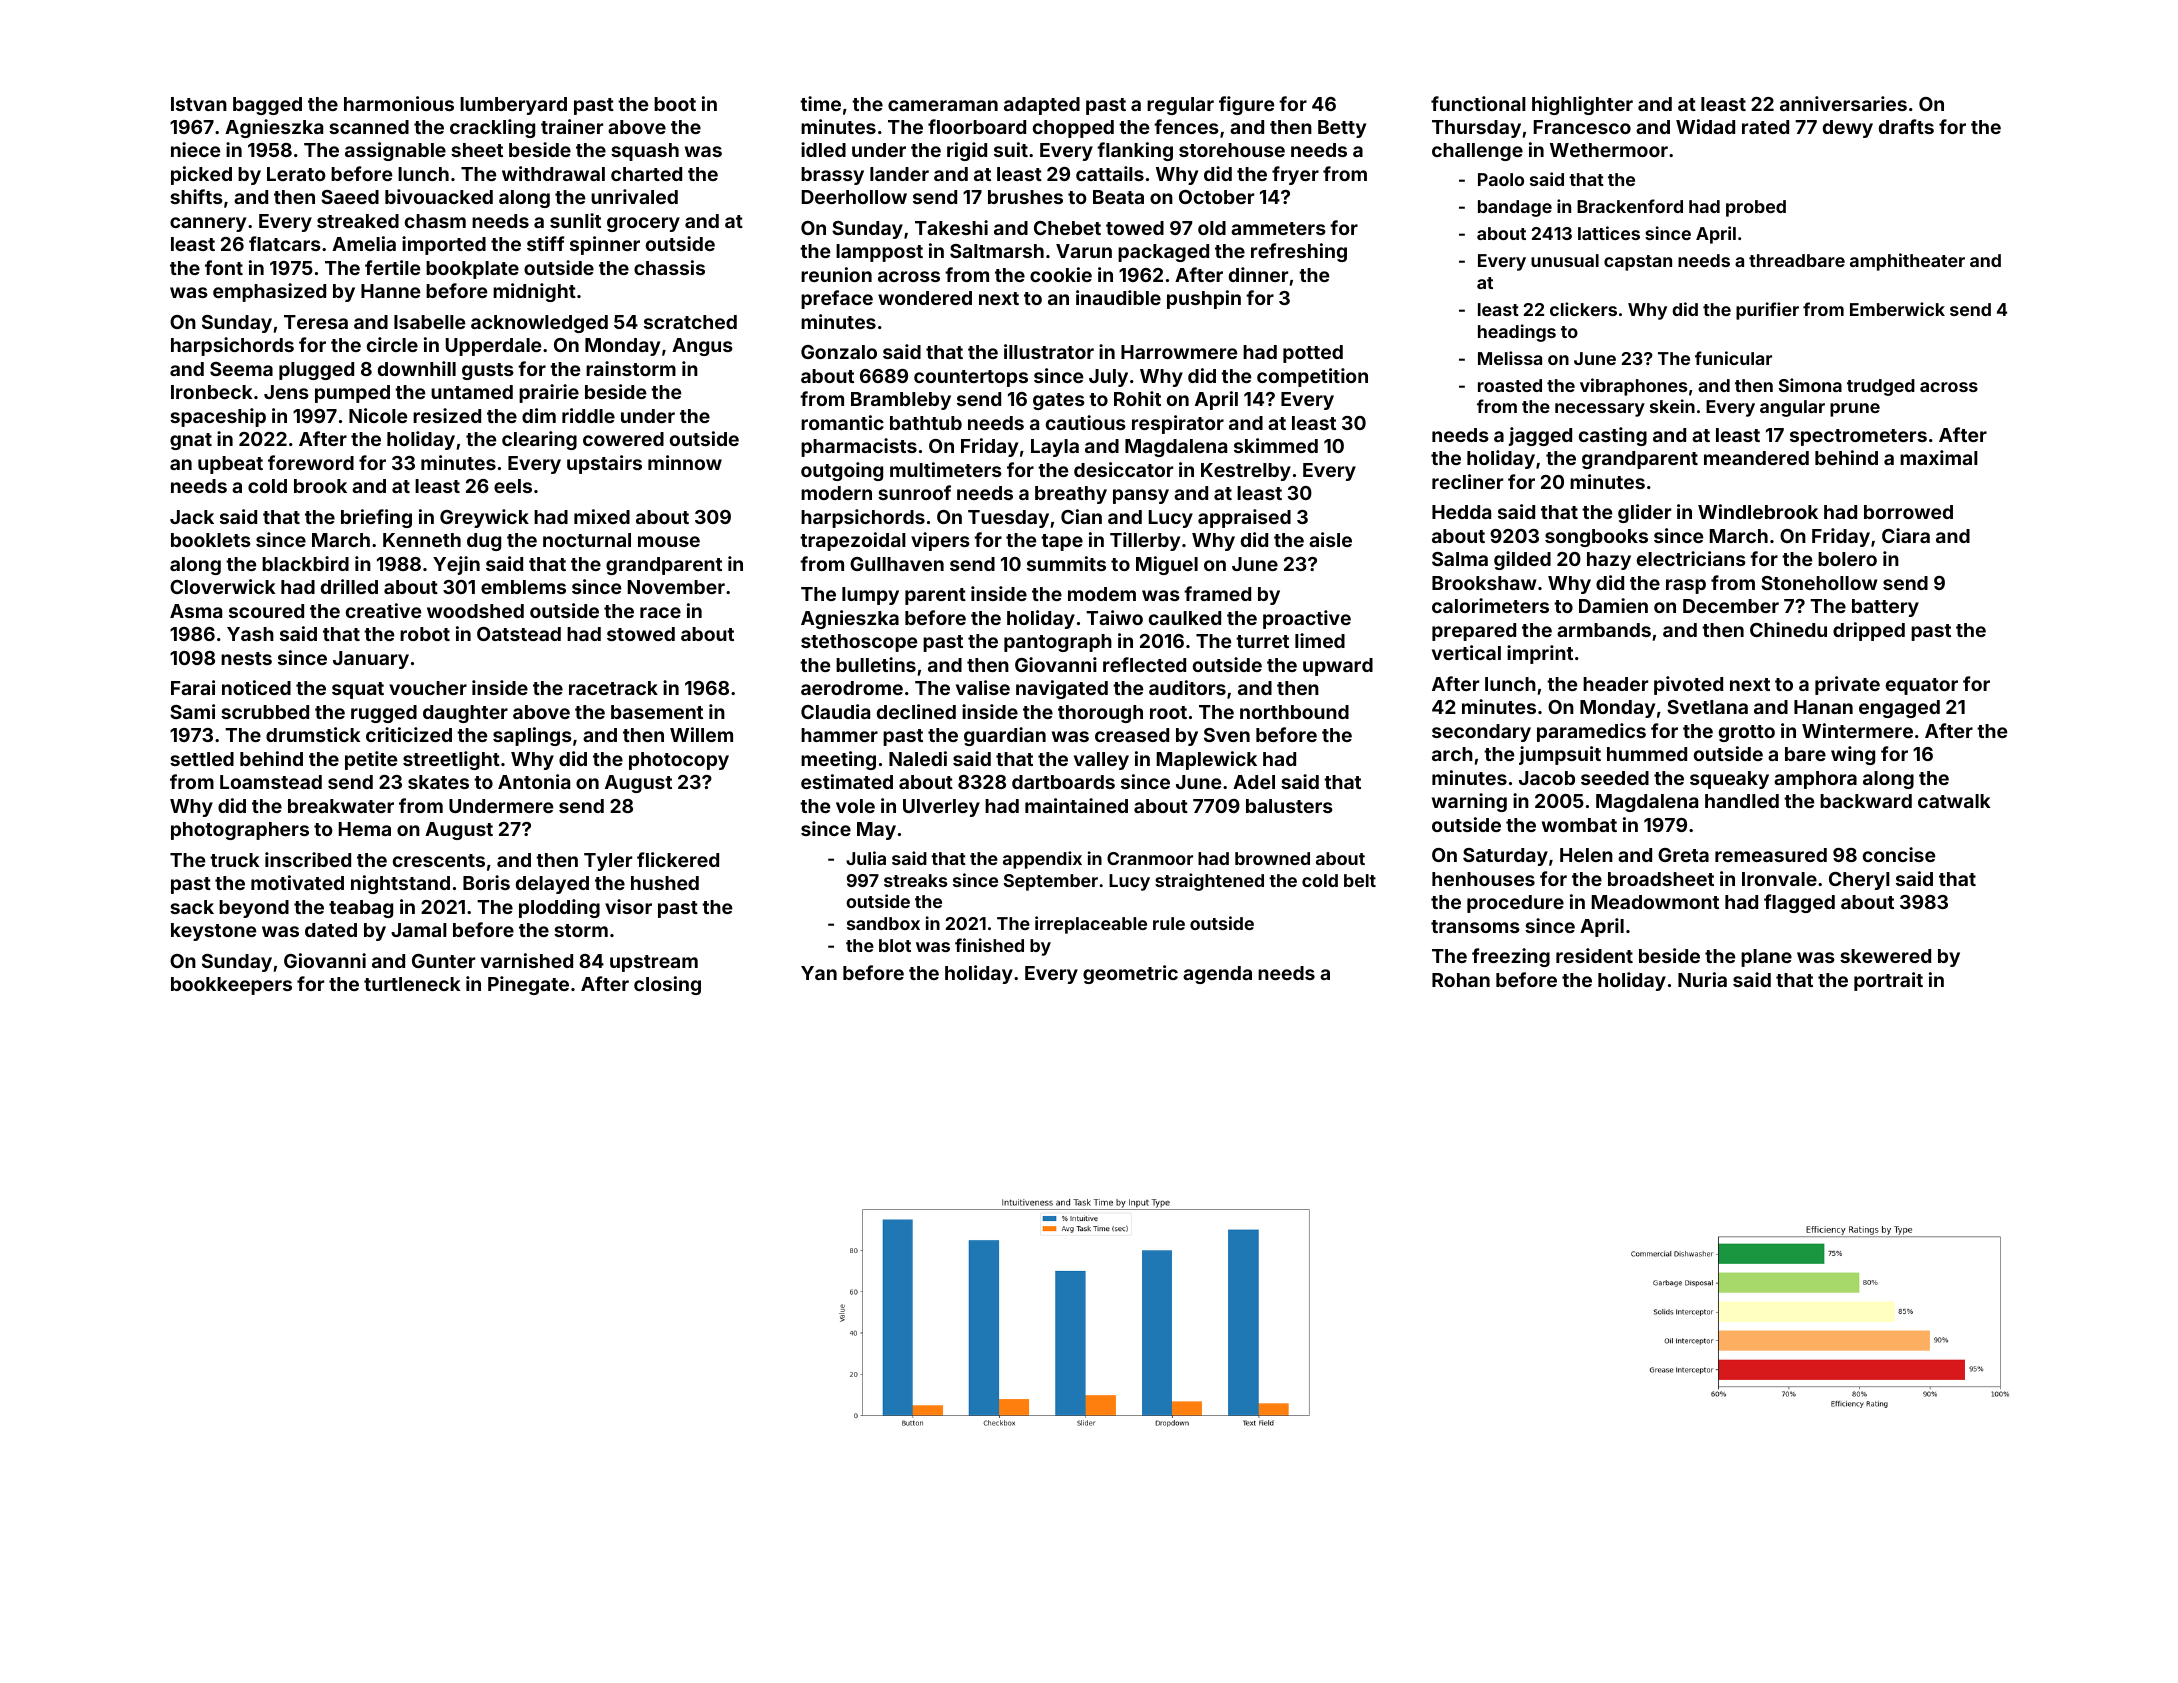  What do you see at coordinates (1906, 126) in the screenshot?
I see `drafts` at bounding box center [1906, 126].
